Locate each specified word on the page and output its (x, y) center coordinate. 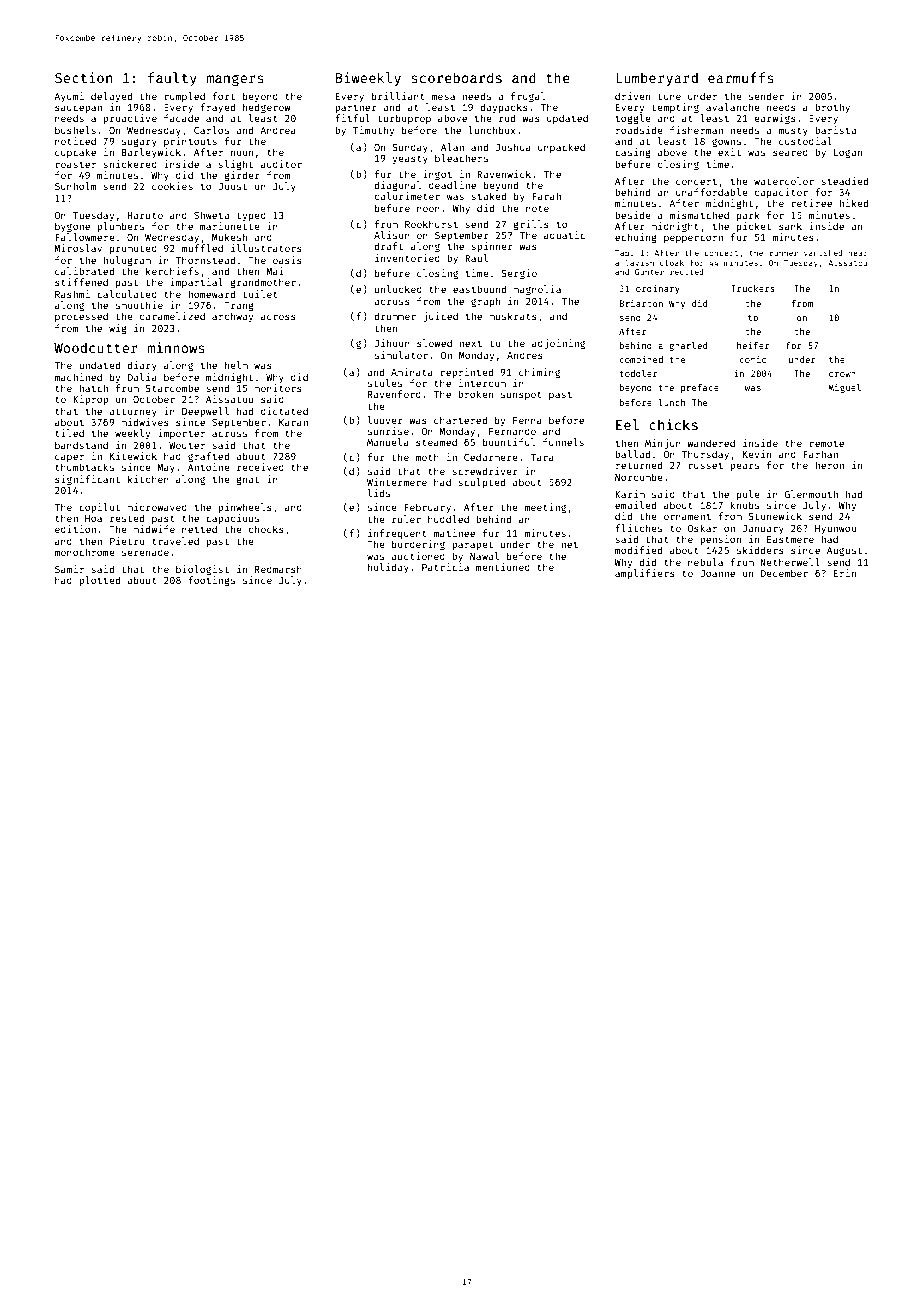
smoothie (139, 305)
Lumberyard (657, 79)
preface (700, 388)
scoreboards (456, 77)
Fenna (527, 420)
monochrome (85, 552)
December (784, 573)
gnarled (688, 346)
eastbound (479, 289)
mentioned (503, 567)
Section (83, 77)
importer (181, 434)
